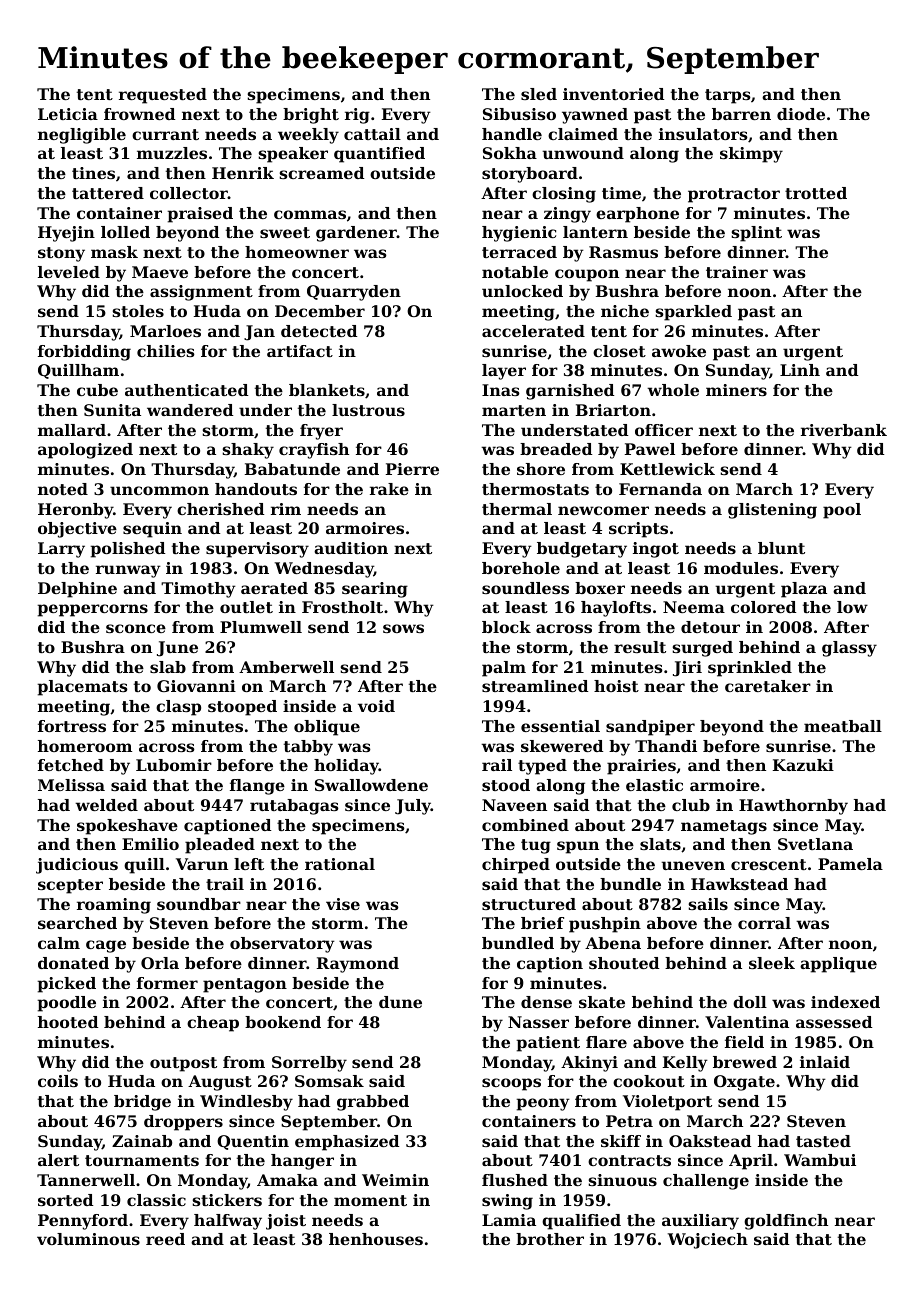 Image resolution: width=924 pixels, height=1308 pixels. I want to click on miners, so click(736, 390).
